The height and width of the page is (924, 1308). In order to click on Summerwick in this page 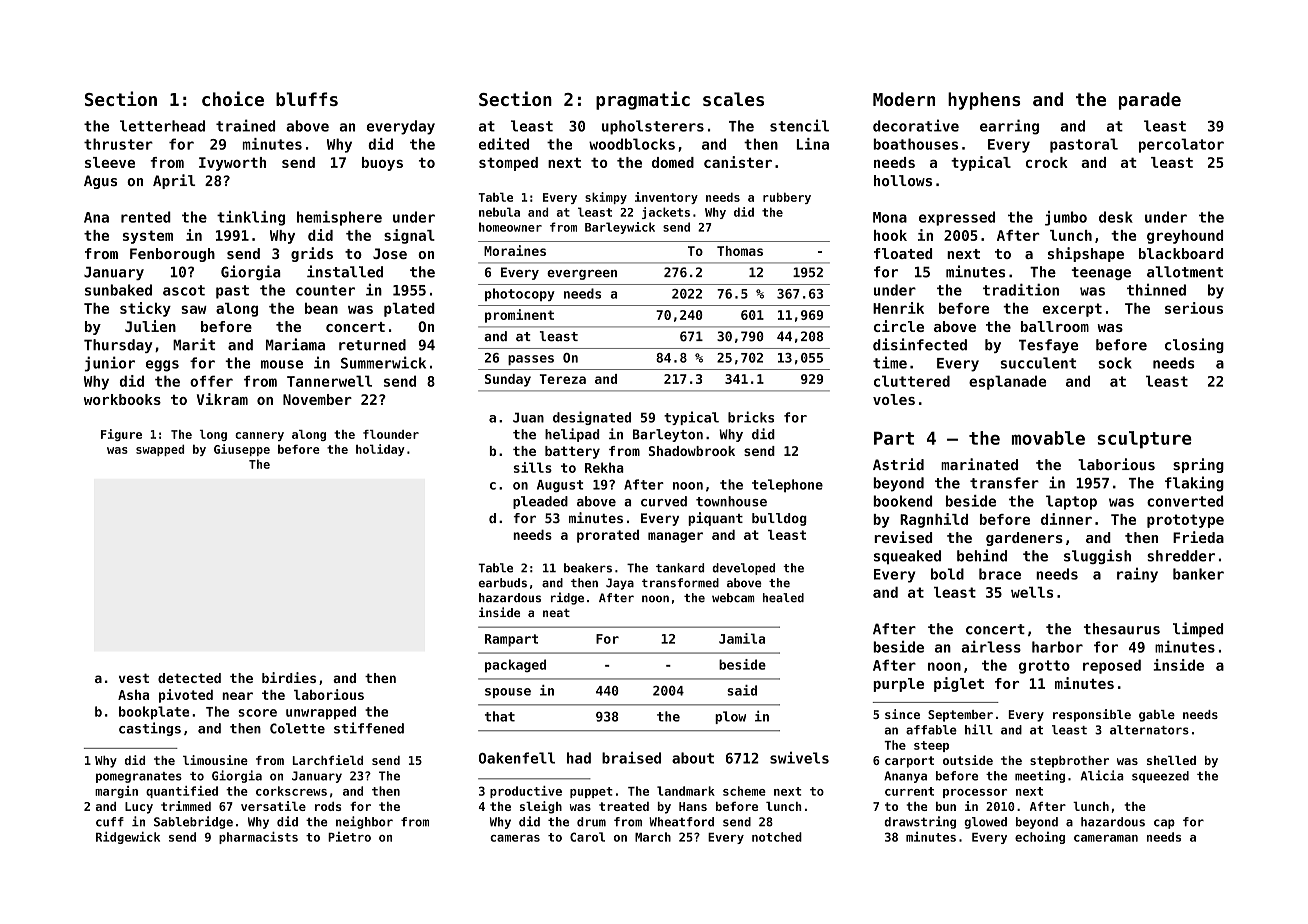, I will do `click(383, 362)`.
